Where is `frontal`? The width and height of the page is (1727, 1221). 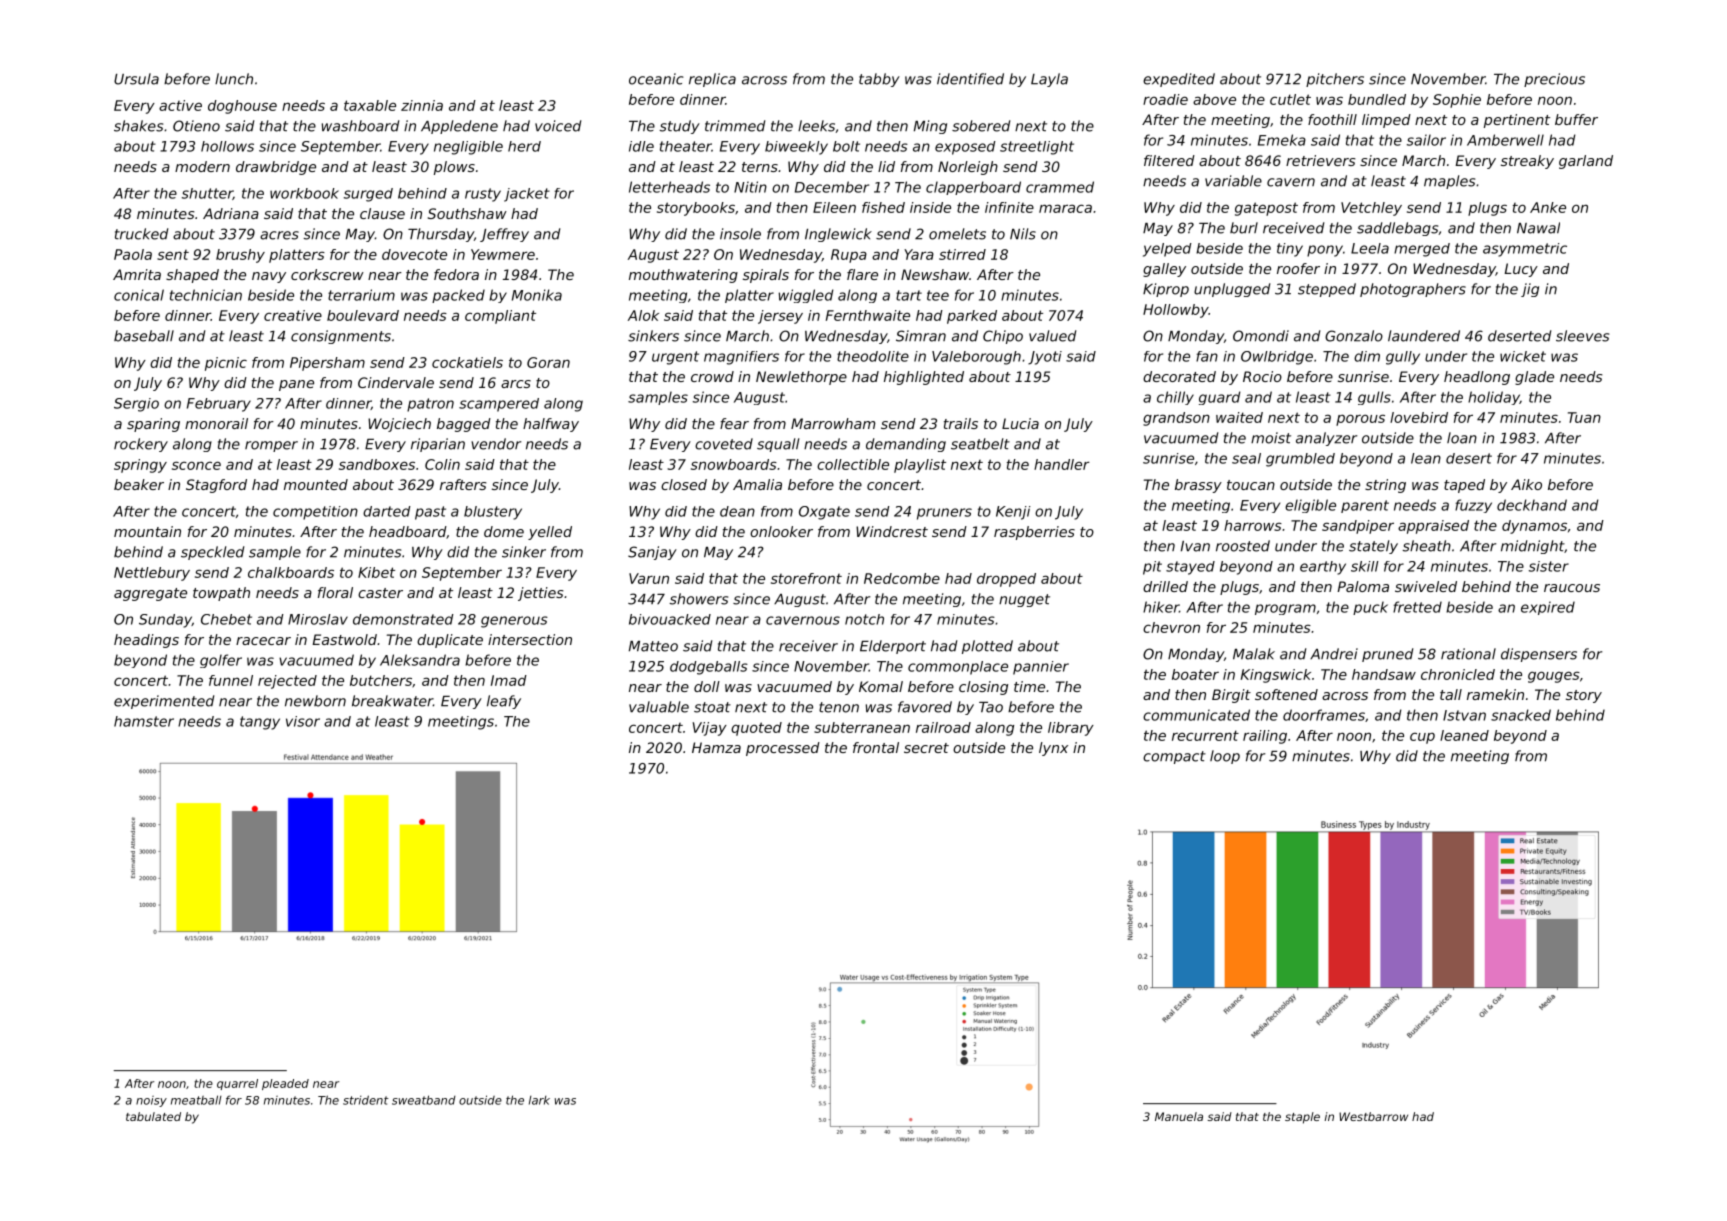 frontal is located at coordinates (876, 747).
